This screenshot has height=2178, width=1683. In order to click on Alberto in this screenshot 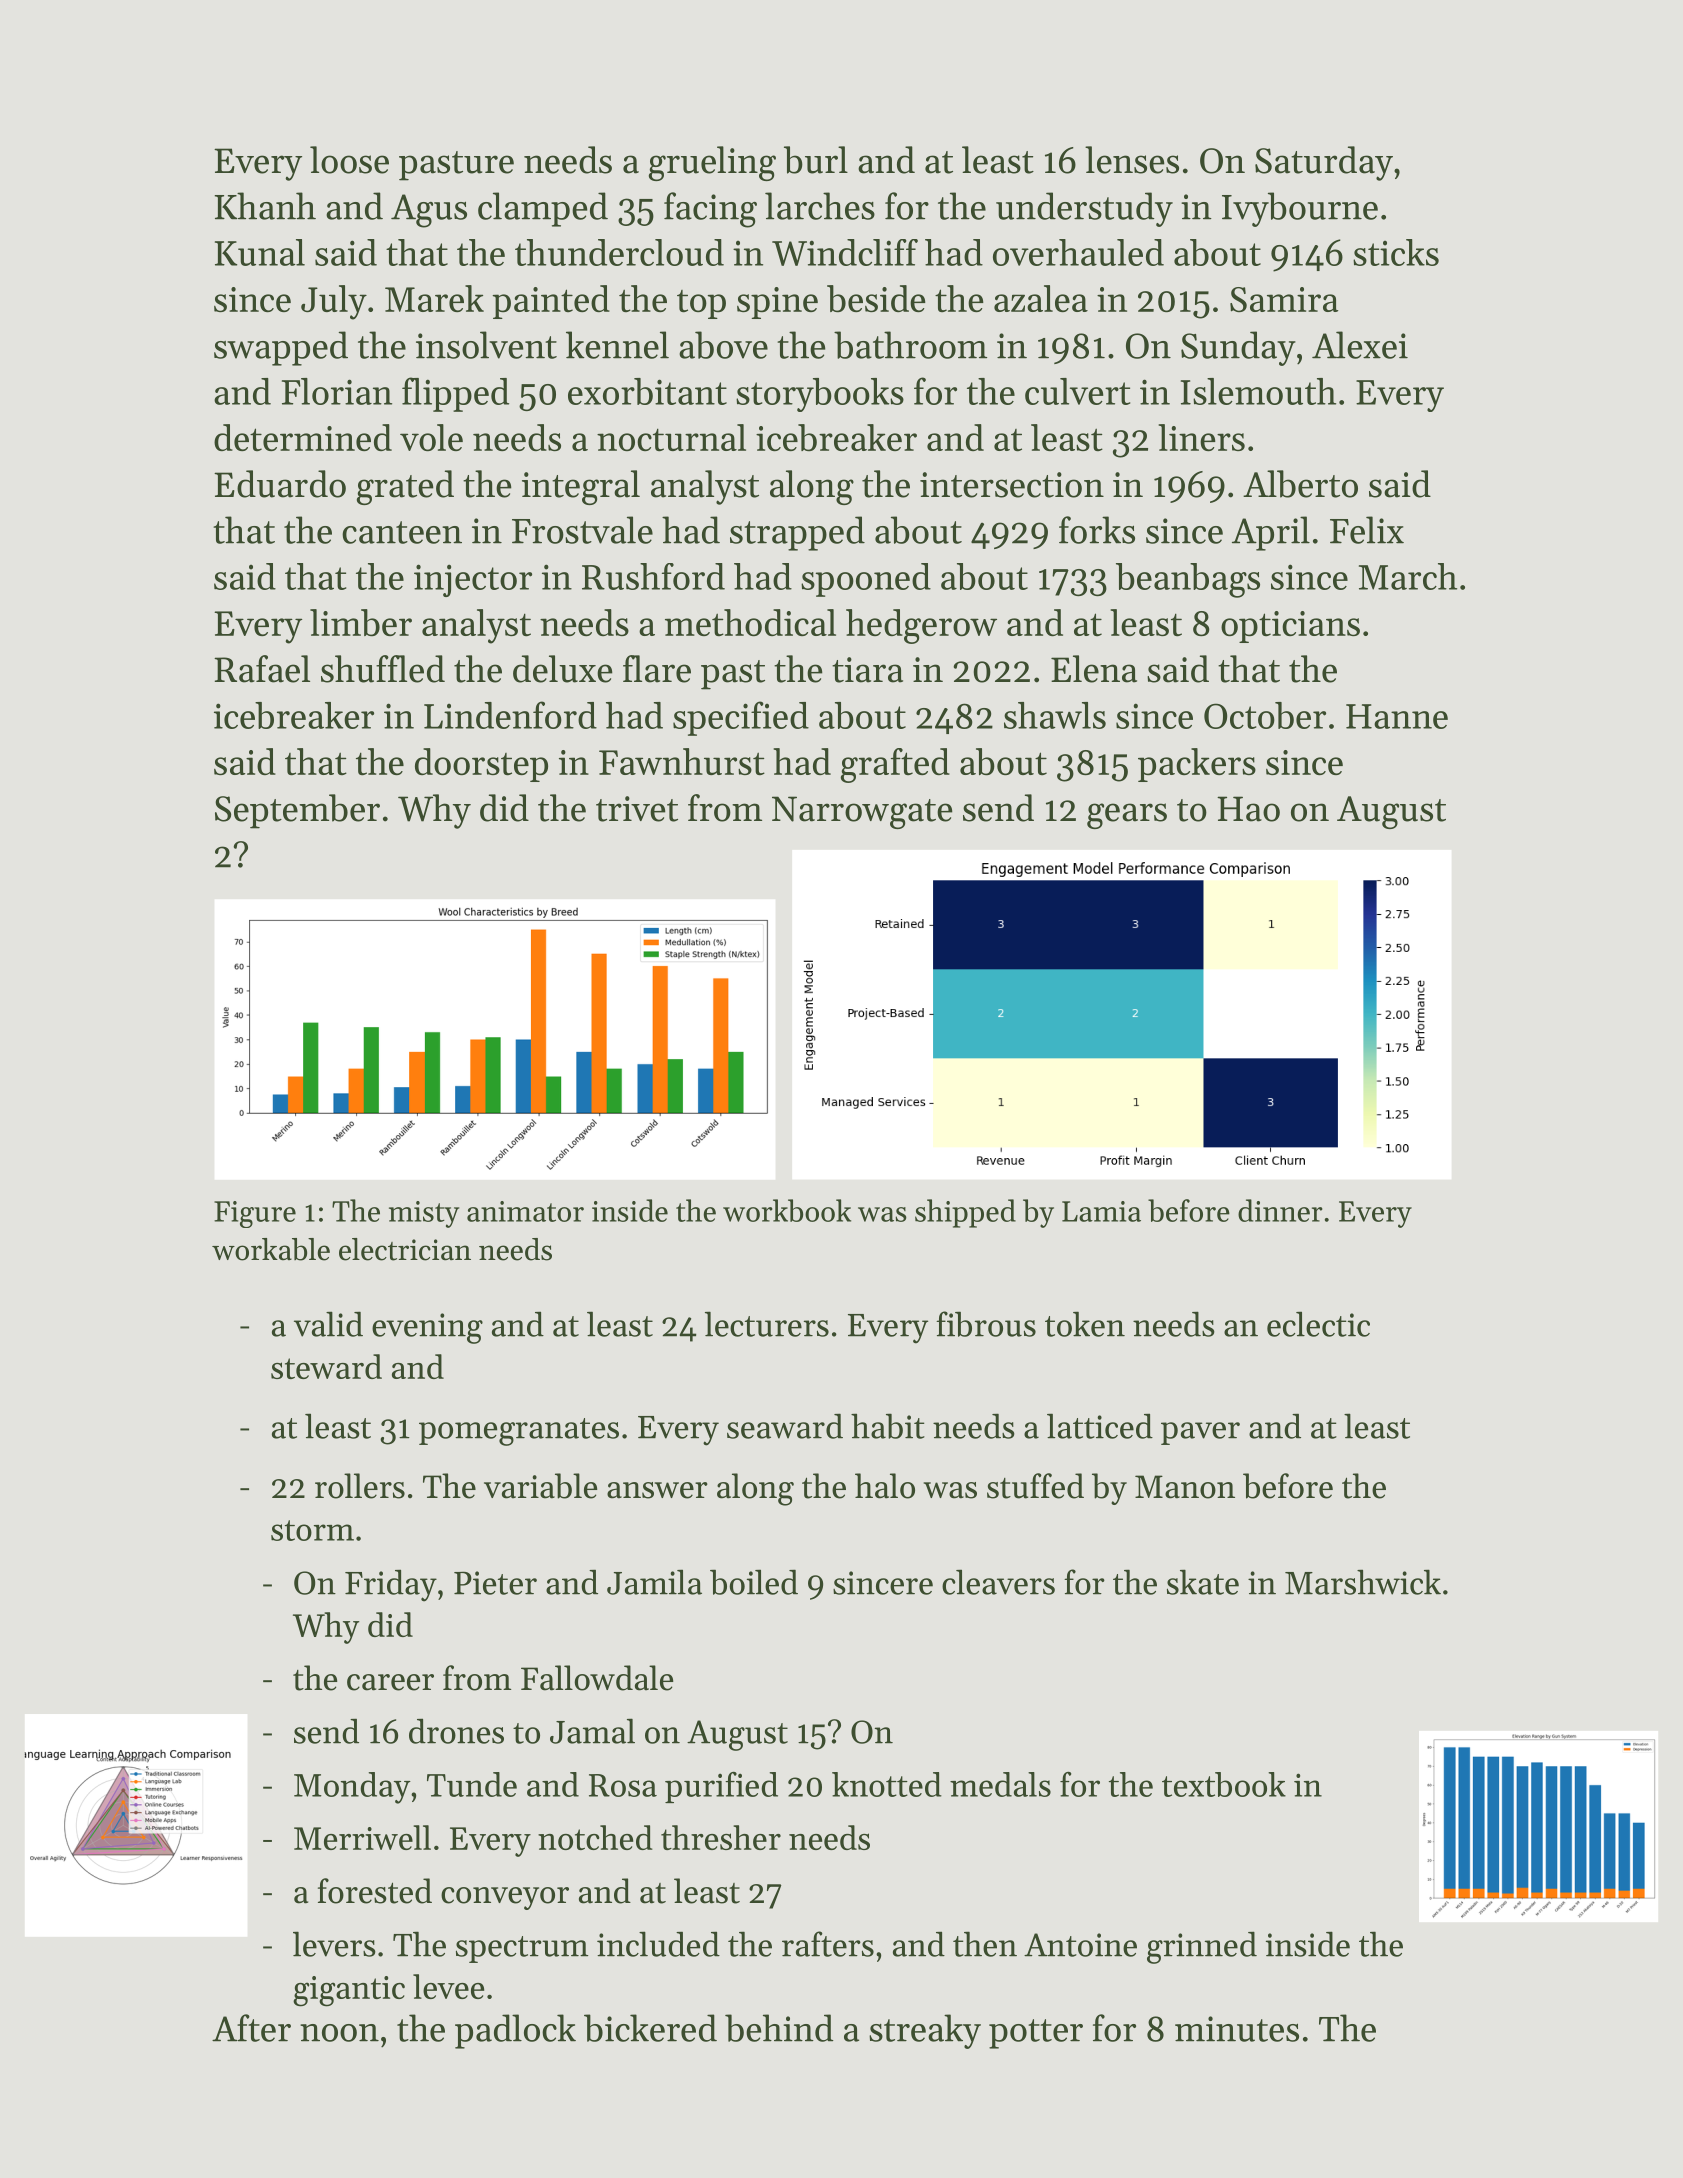, I will do `click(1300, 484)`.
